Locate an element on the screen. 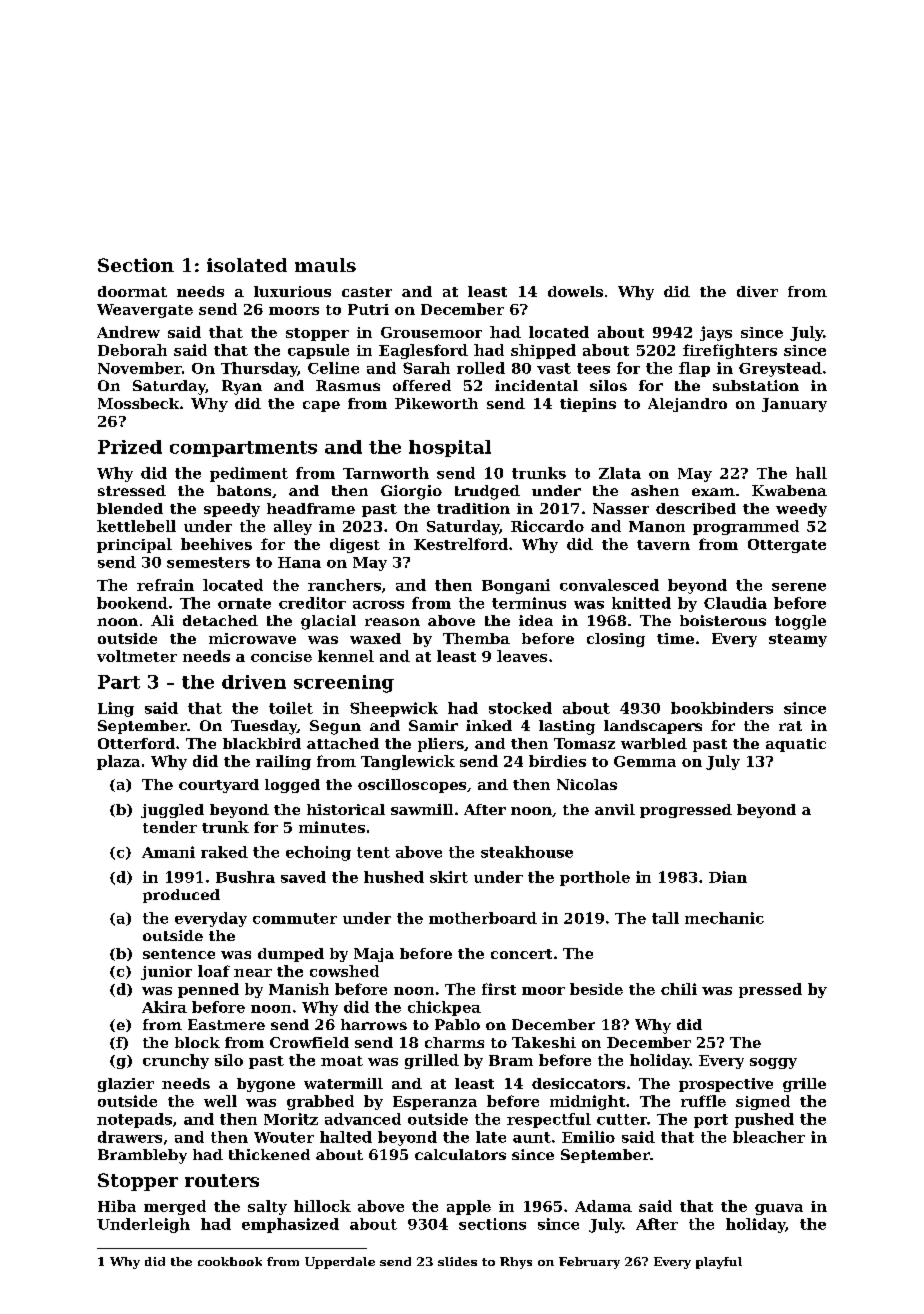 The image size is (924, 1314). bookend is located at coordinates (132, 603).
